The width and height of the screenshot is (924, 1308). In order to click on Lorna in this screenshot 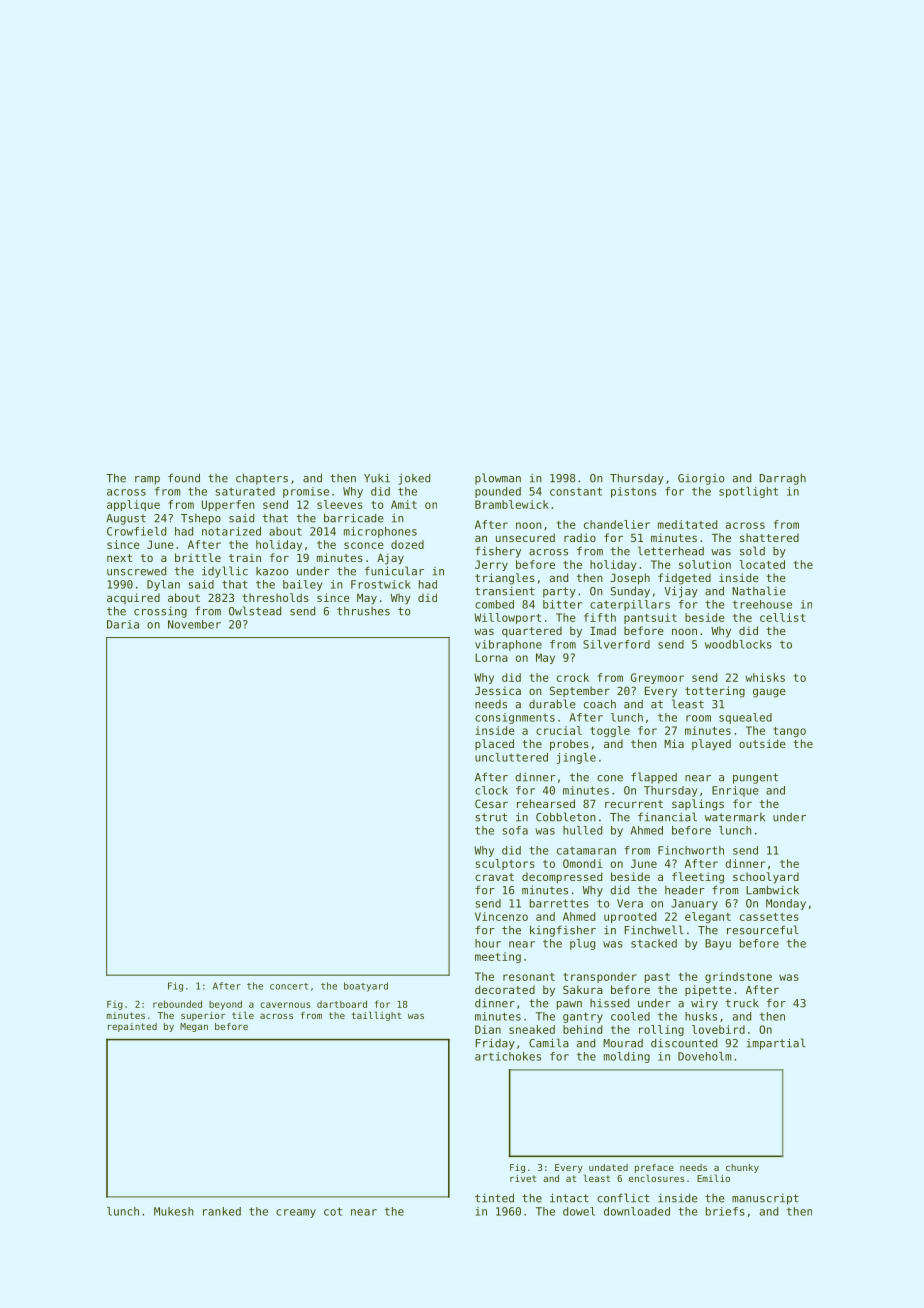, I will do `click(491, 657)`.
